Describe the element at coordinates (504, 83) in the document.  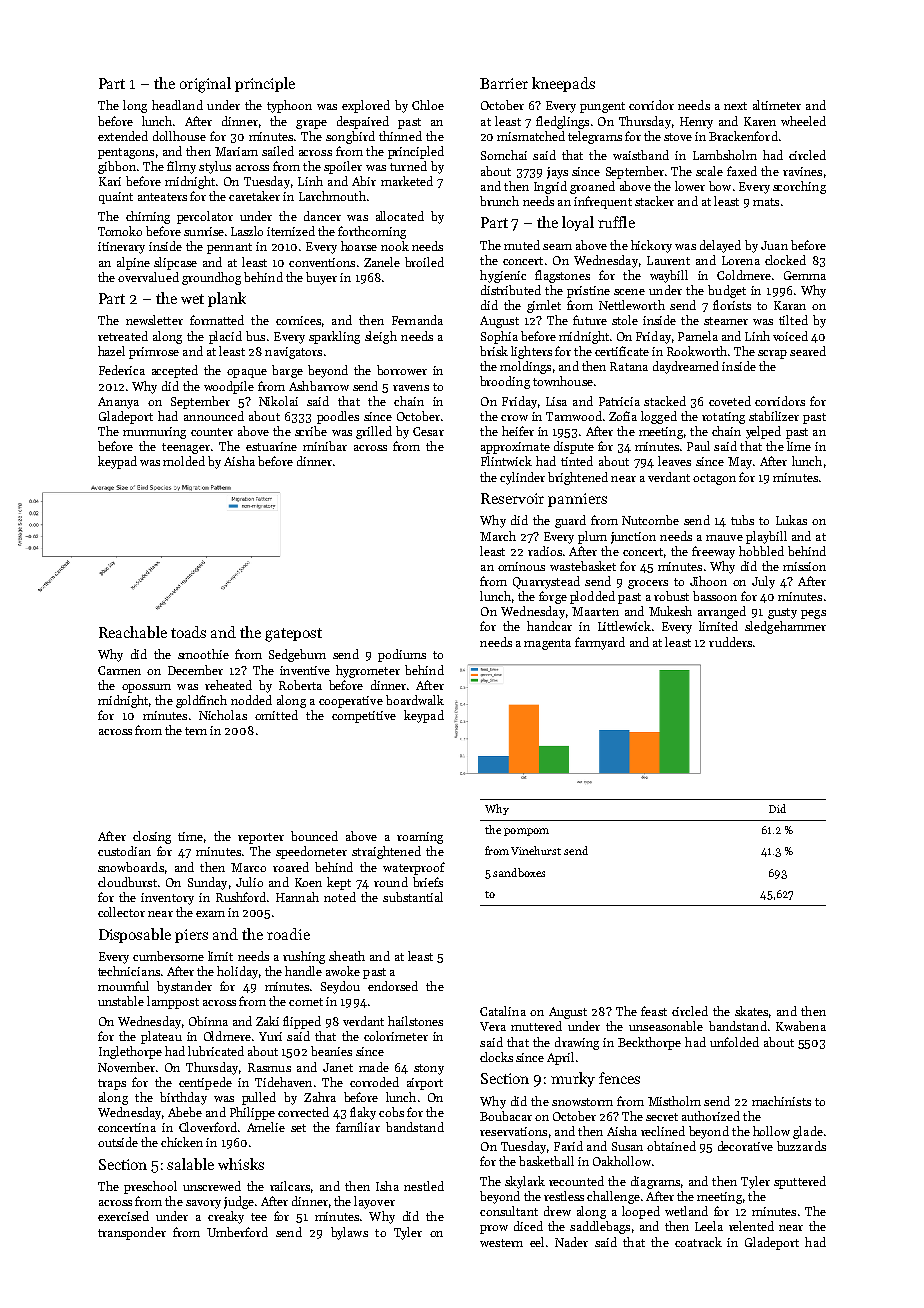
I see `Barrier` at that location.
